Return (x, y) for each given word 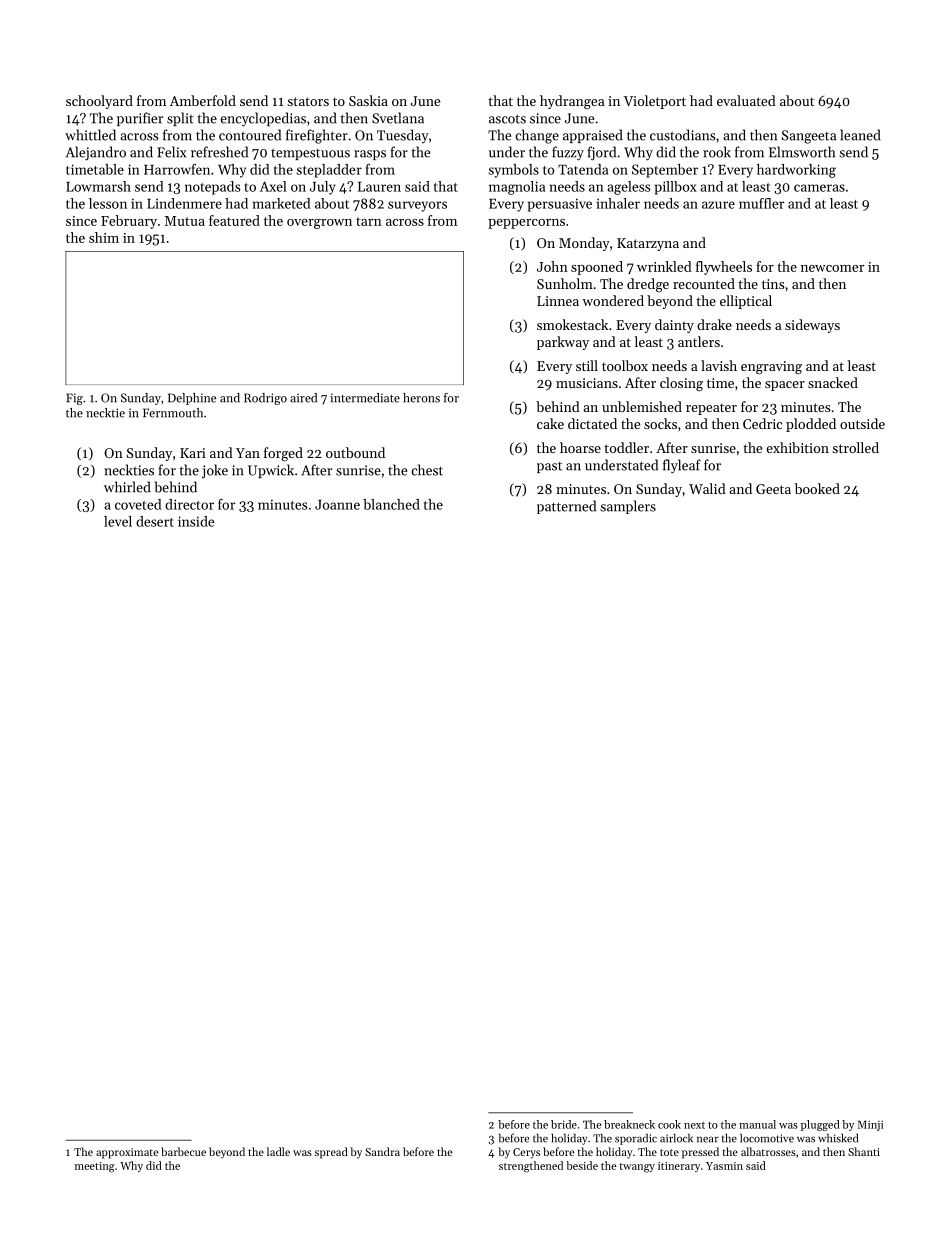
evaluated (746, 100)
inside (196, 521)
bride (564, 1124)
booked (817, 488)
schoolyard (99, 102)
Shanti (864, 1151)
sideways (812, 326)
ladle (278, 1151)
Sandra (382, 1151)
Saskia (368, 100)
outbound (355, 452)
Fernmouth (173, 413)
